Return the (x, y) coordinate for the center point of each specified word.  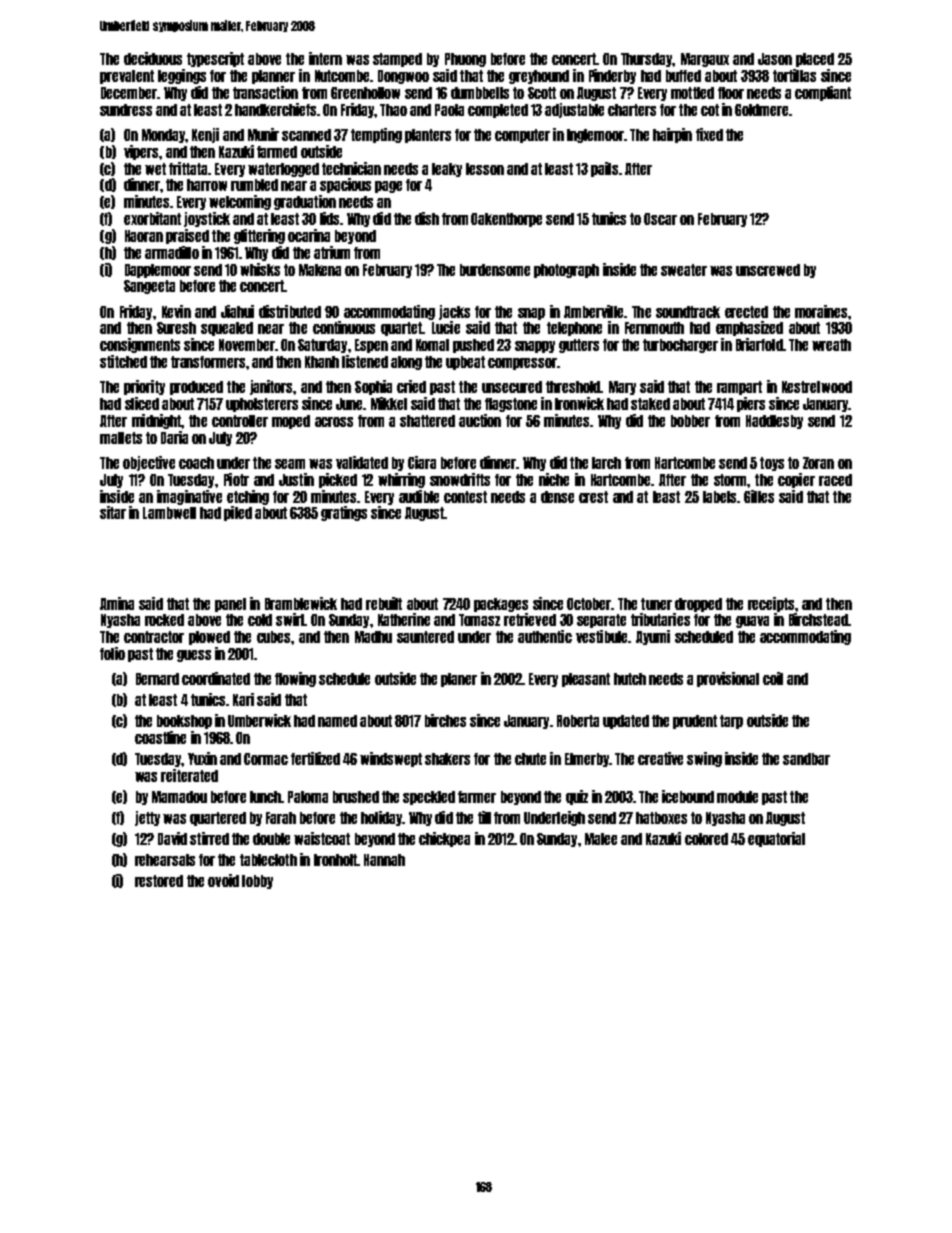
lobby (257, 882)
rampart (739, 388)
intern (325, 58)
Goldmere (761, 110)
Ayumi (653, 637)
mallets (121, 438)
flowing (295, 679)
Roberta (578, 721)
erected (746, 312)
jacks (454, 312)
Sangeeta (149, 287)
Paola (449, 110)
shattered (427, 421)
